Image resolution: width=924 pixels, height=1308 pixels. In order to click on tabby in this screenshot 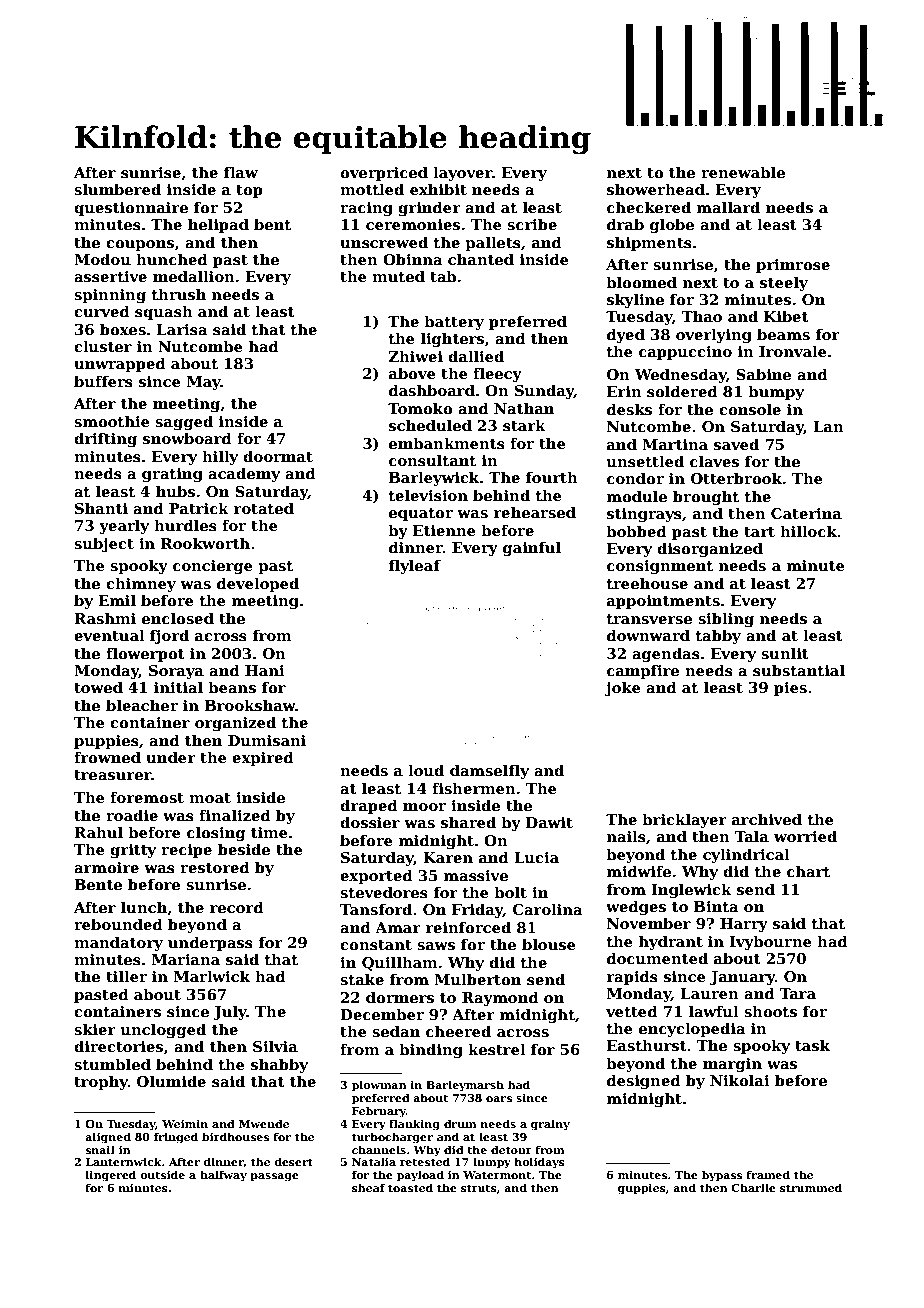, I will do `click(718, 636)`.
